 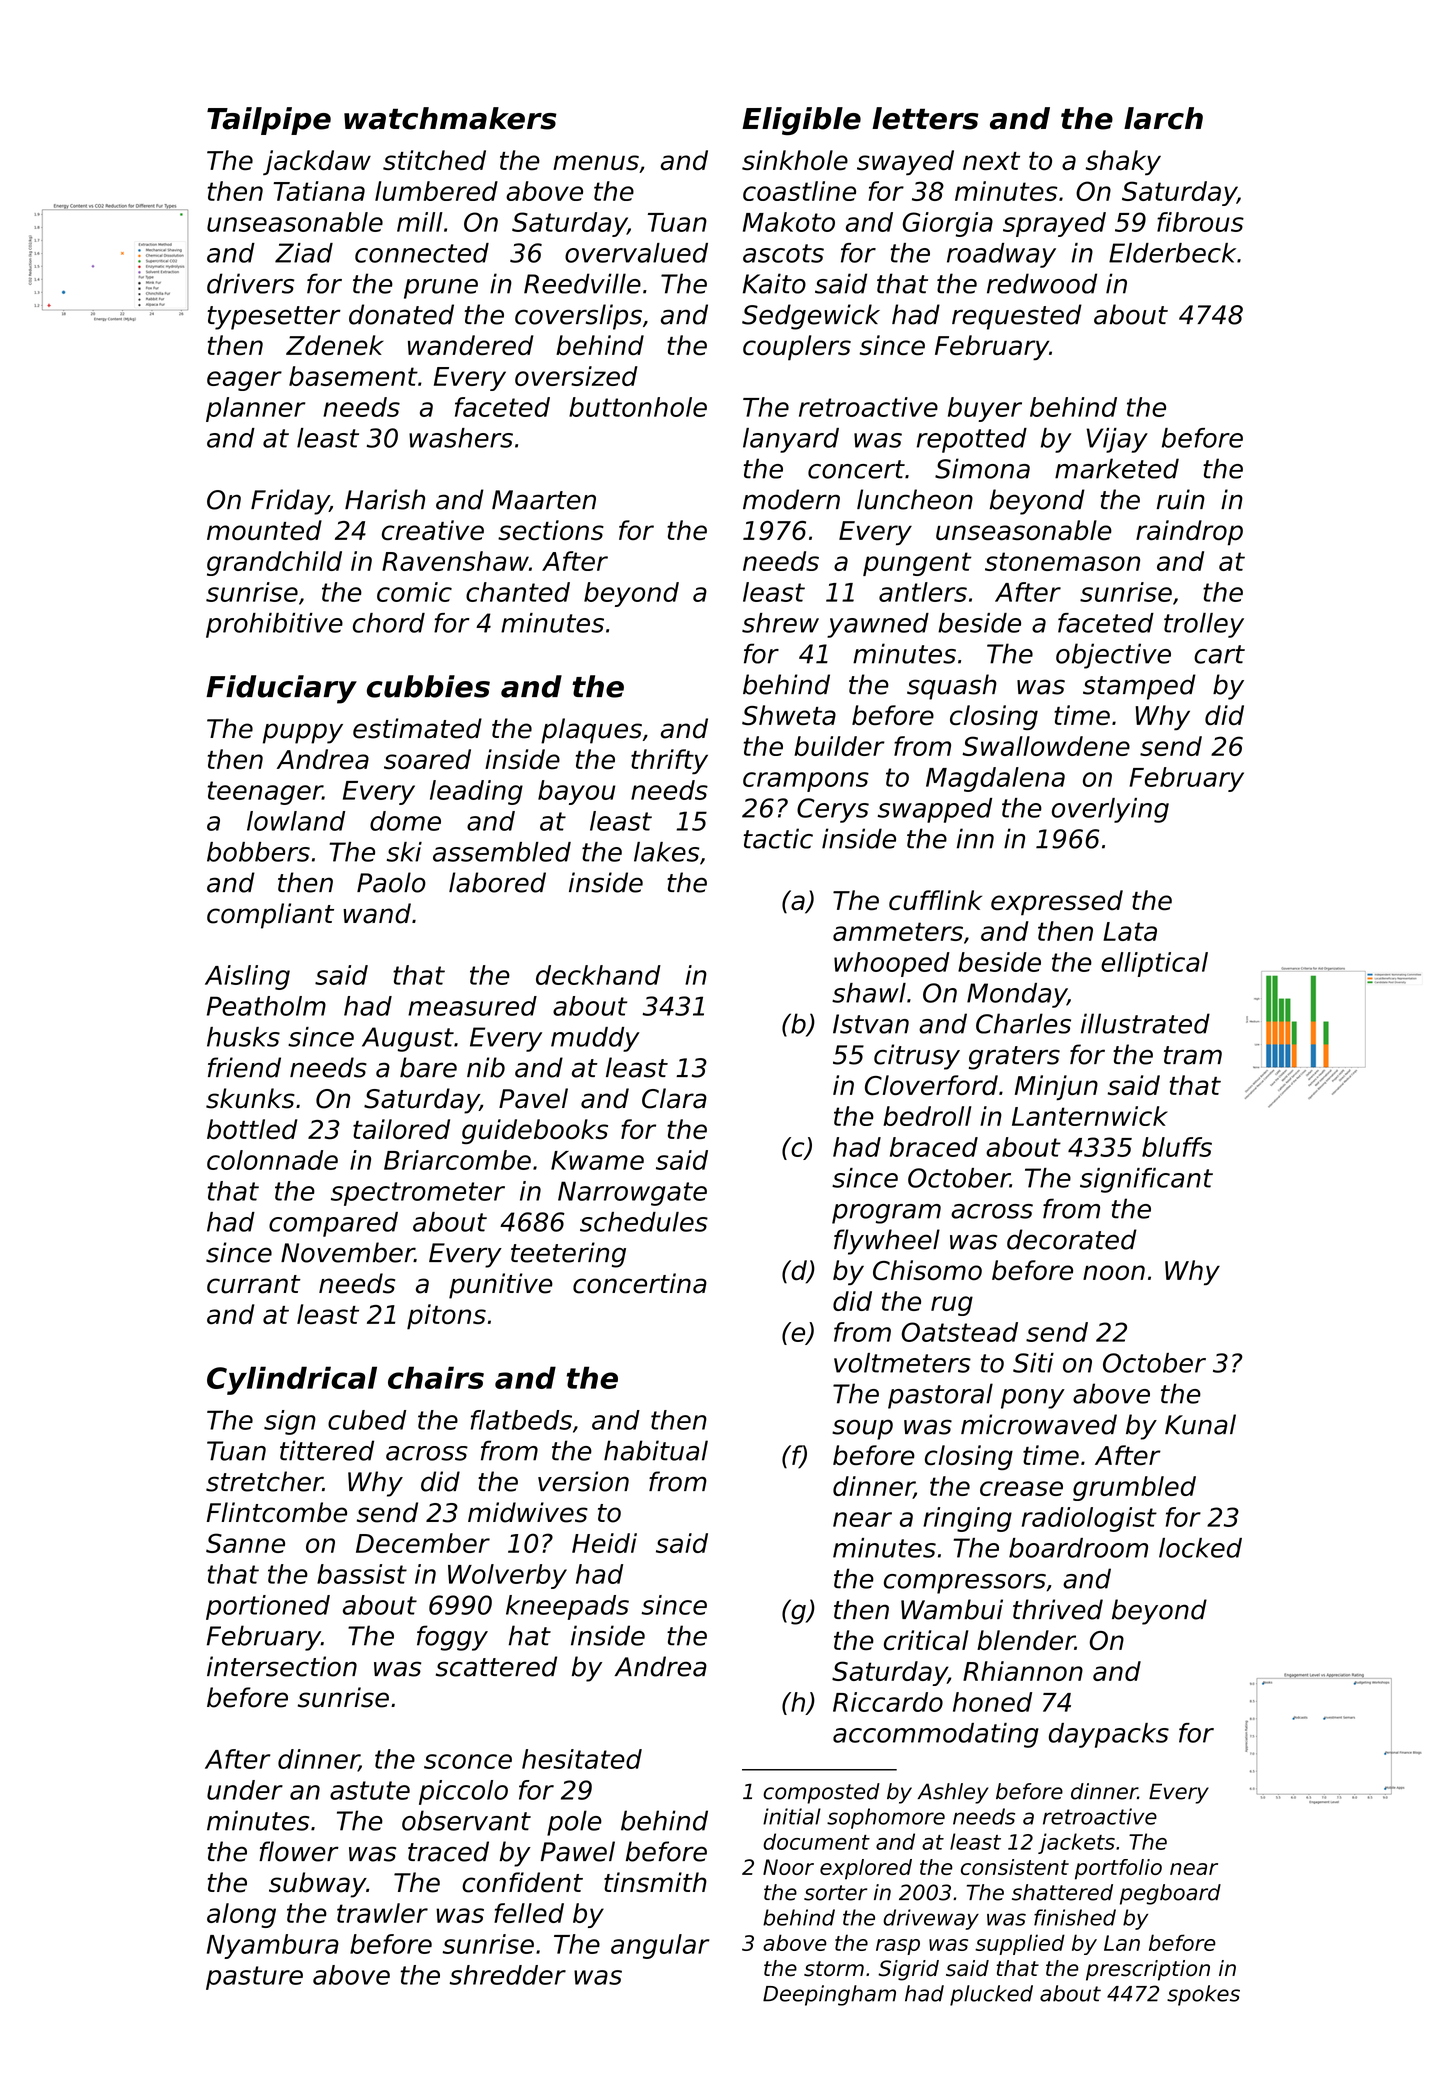 What do you see at coordinates (898, 931) in the screenshot?
I see `ammeters` at bounding box center [898, 931].
